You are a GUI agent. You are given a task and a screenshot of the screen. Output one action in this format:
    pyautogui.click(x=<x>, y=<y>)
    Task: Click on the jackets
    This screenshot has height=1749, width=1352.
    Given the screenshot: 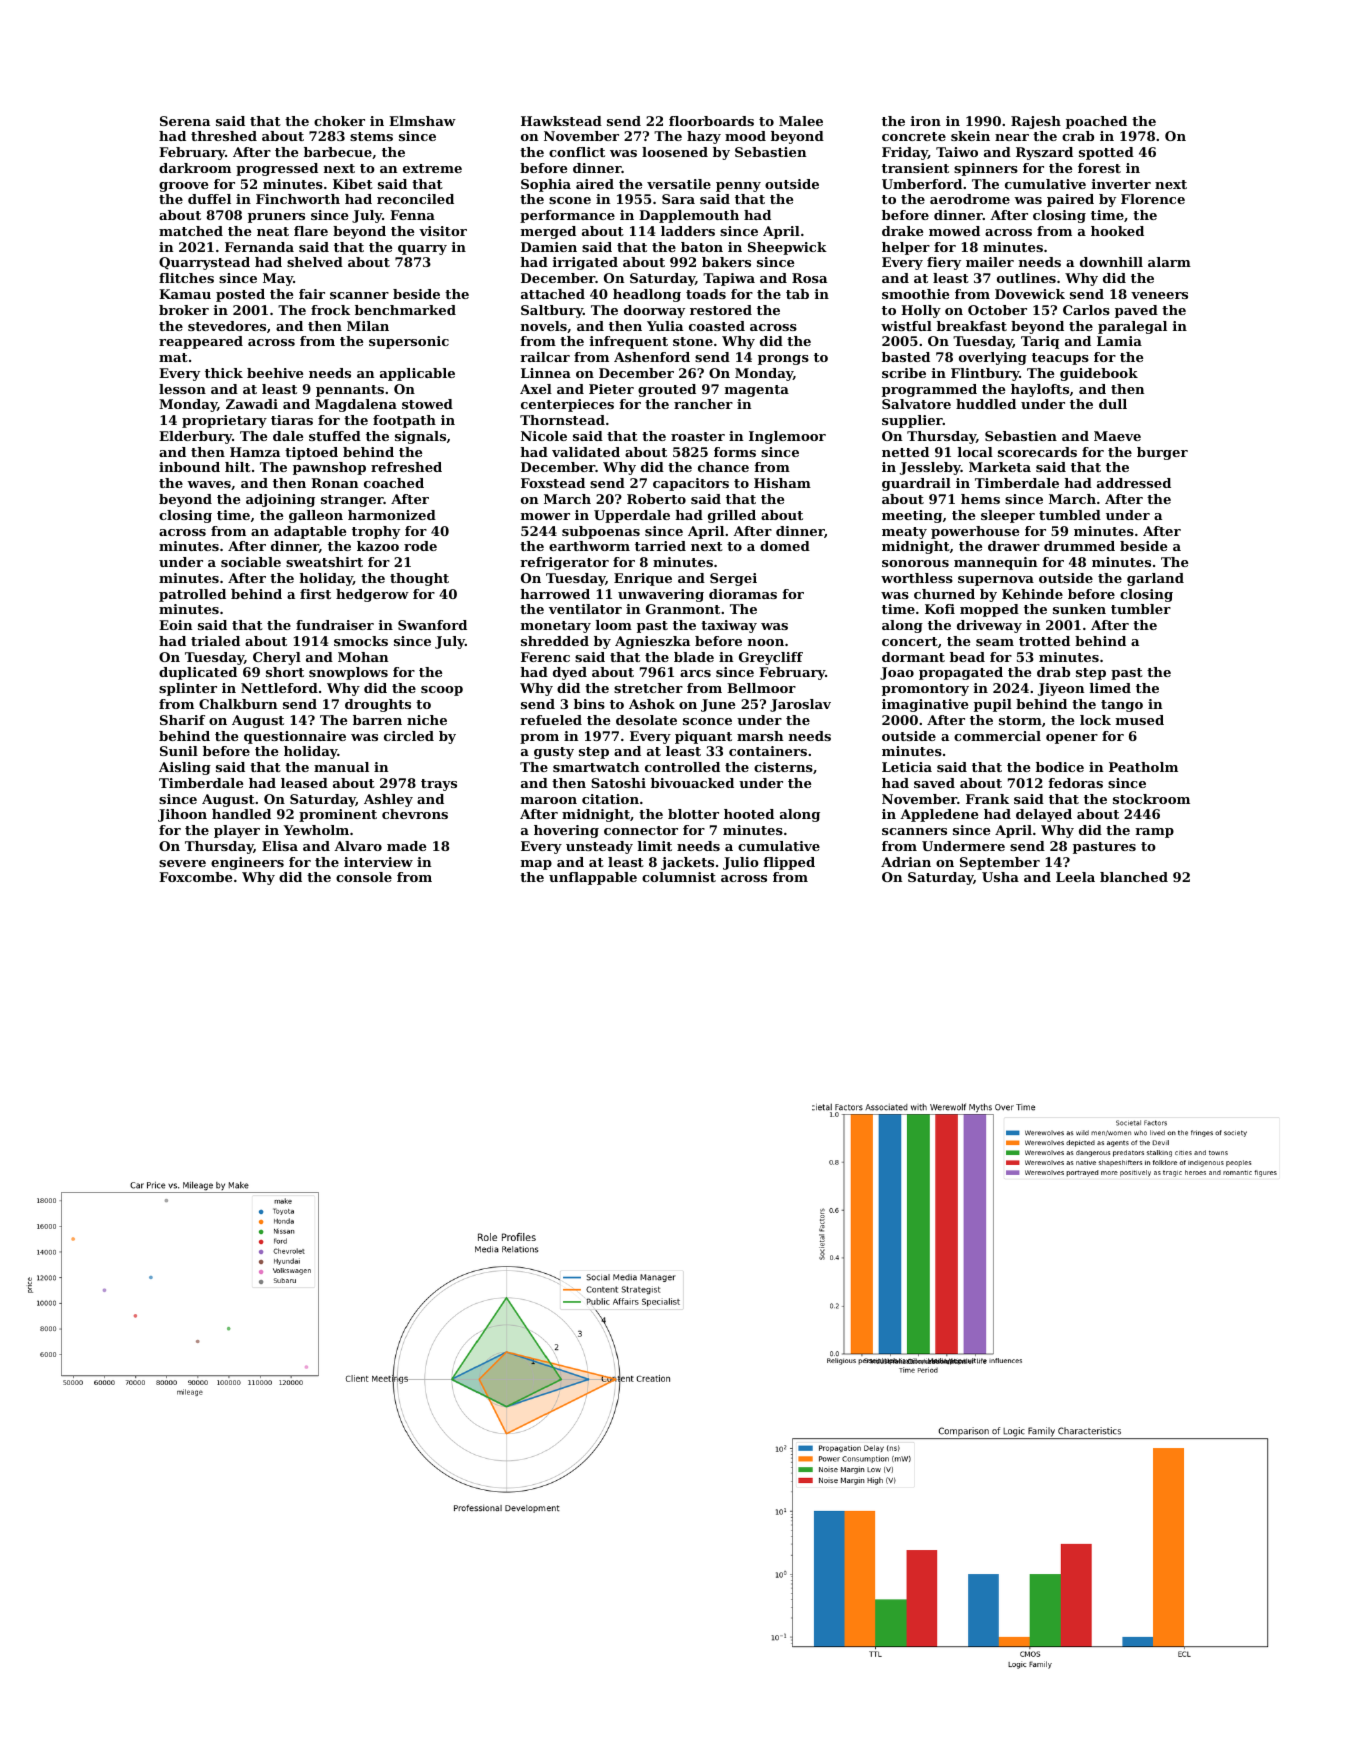 What is the action you would take?
    pyautogui.click(x=687, y=863)
